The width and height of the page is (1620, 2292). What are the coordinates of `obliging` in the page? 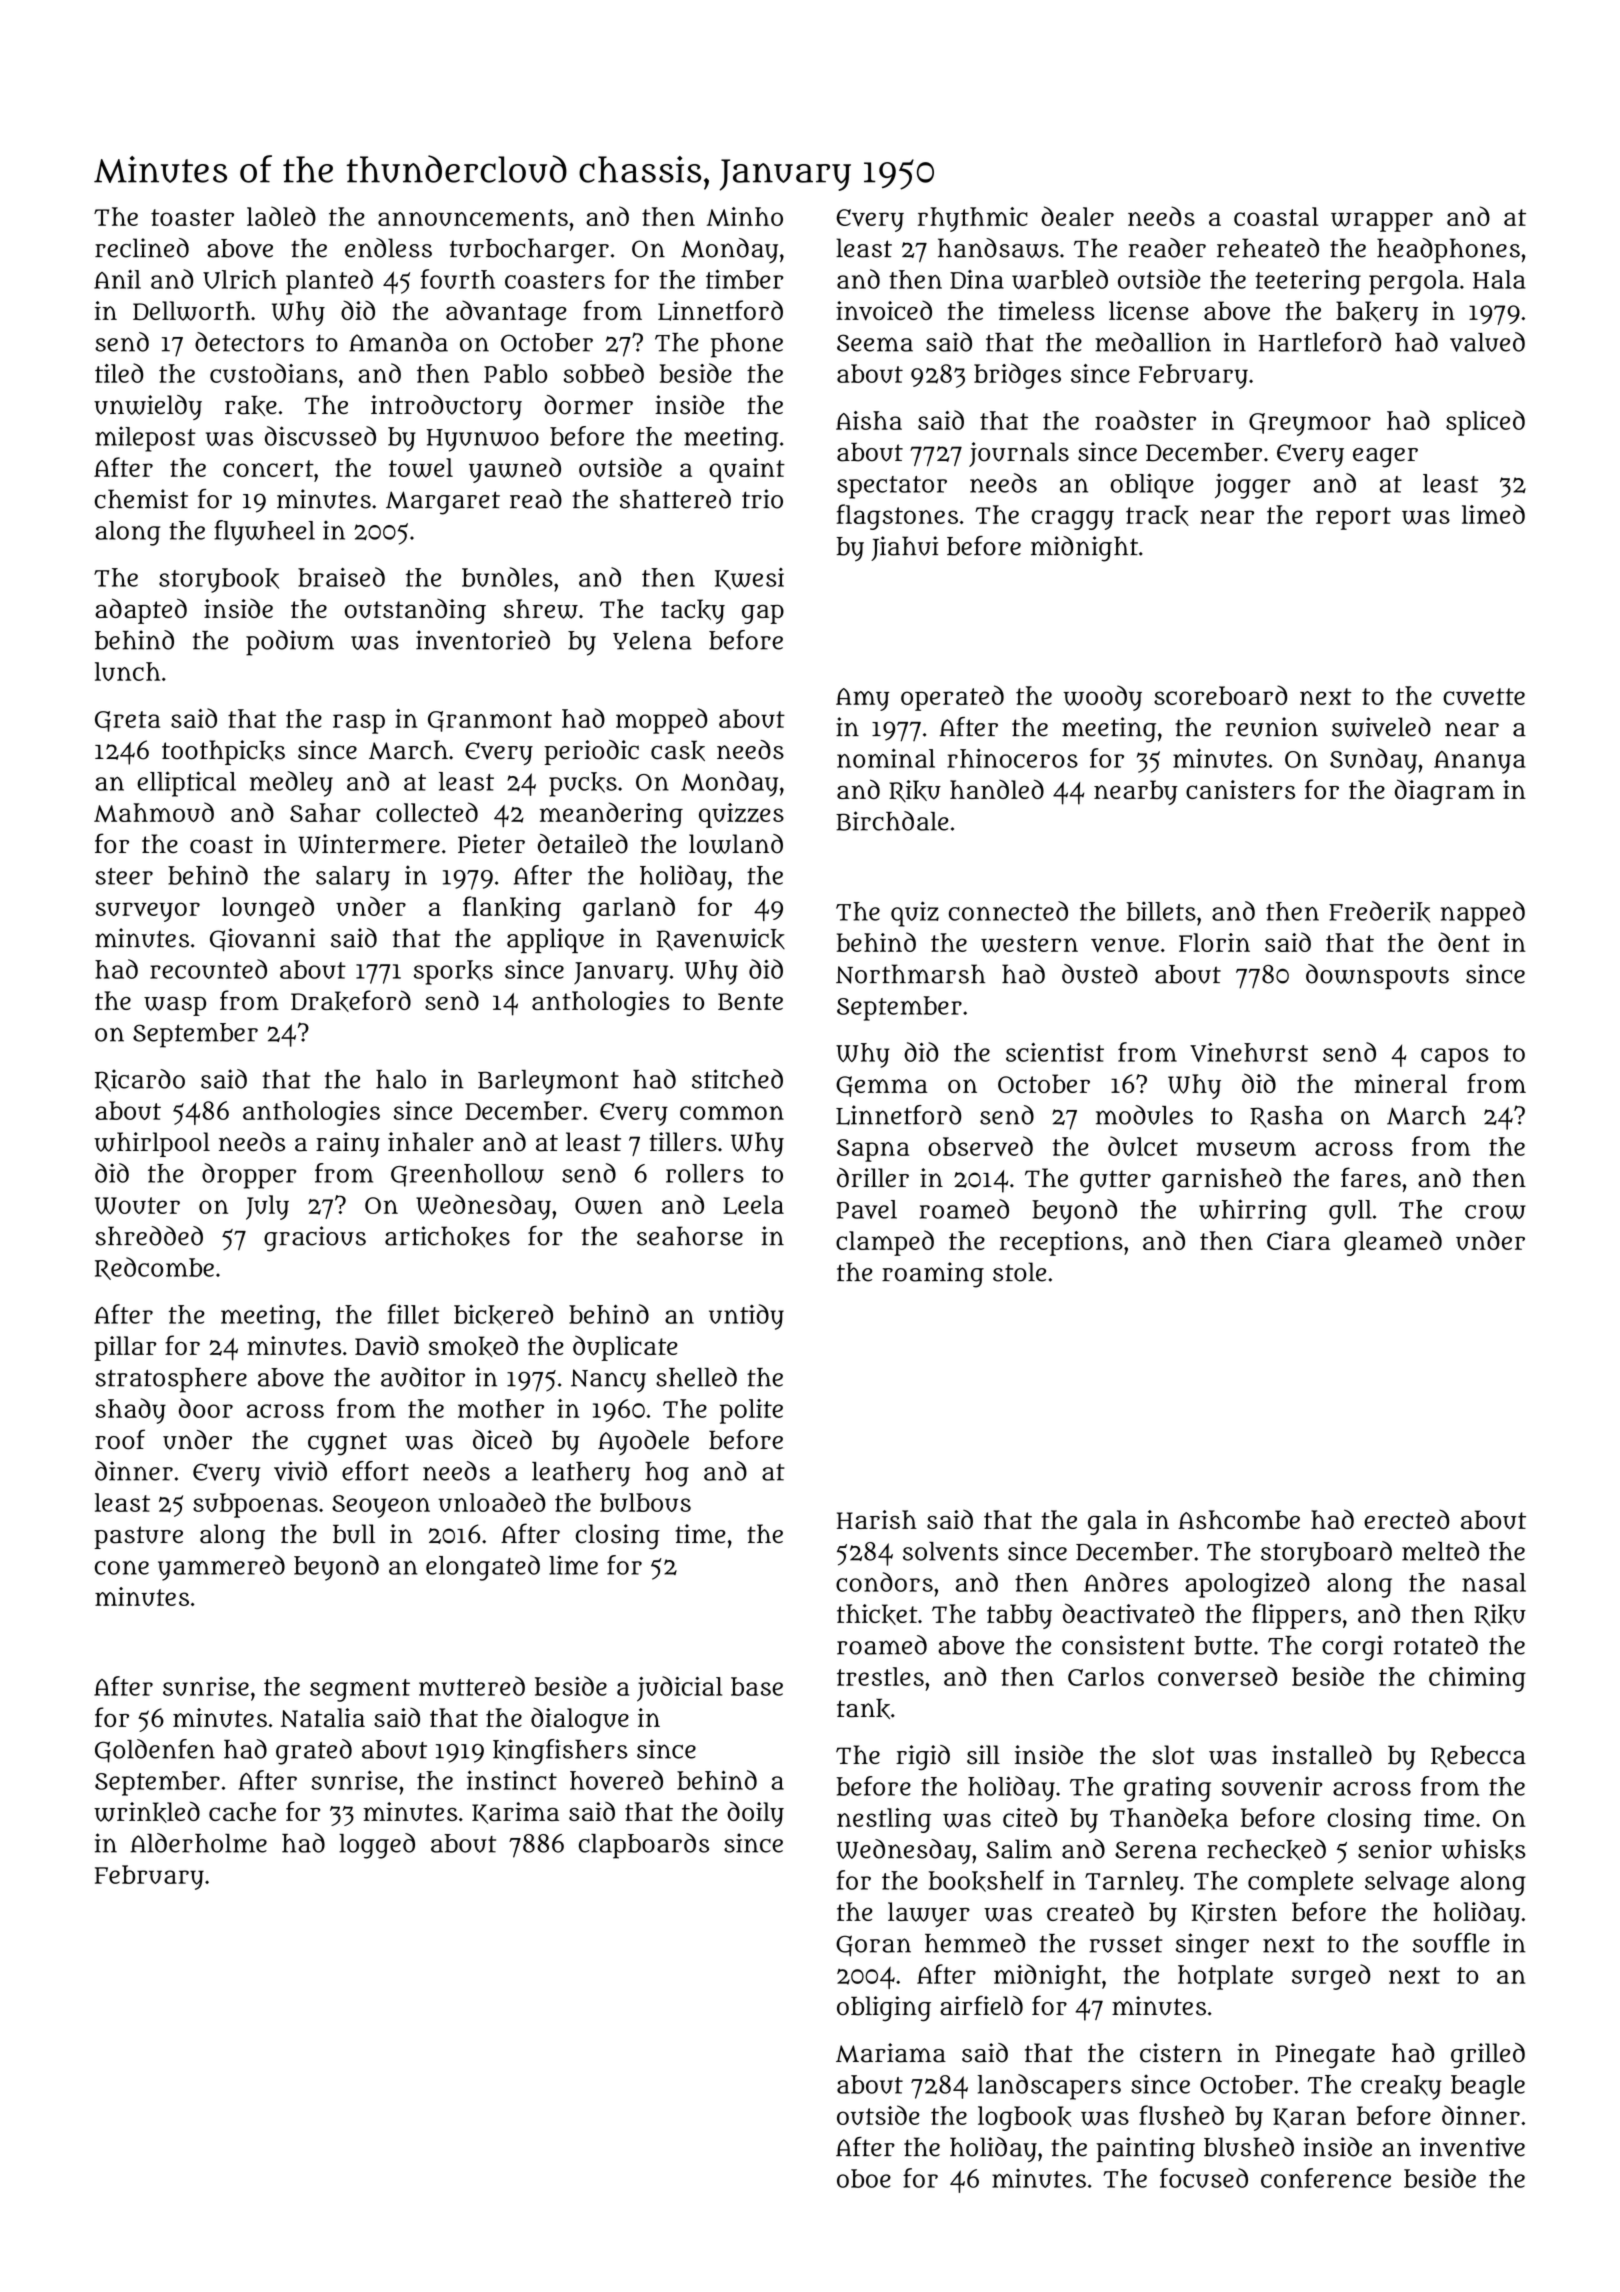 It's located at (884, 2009).
